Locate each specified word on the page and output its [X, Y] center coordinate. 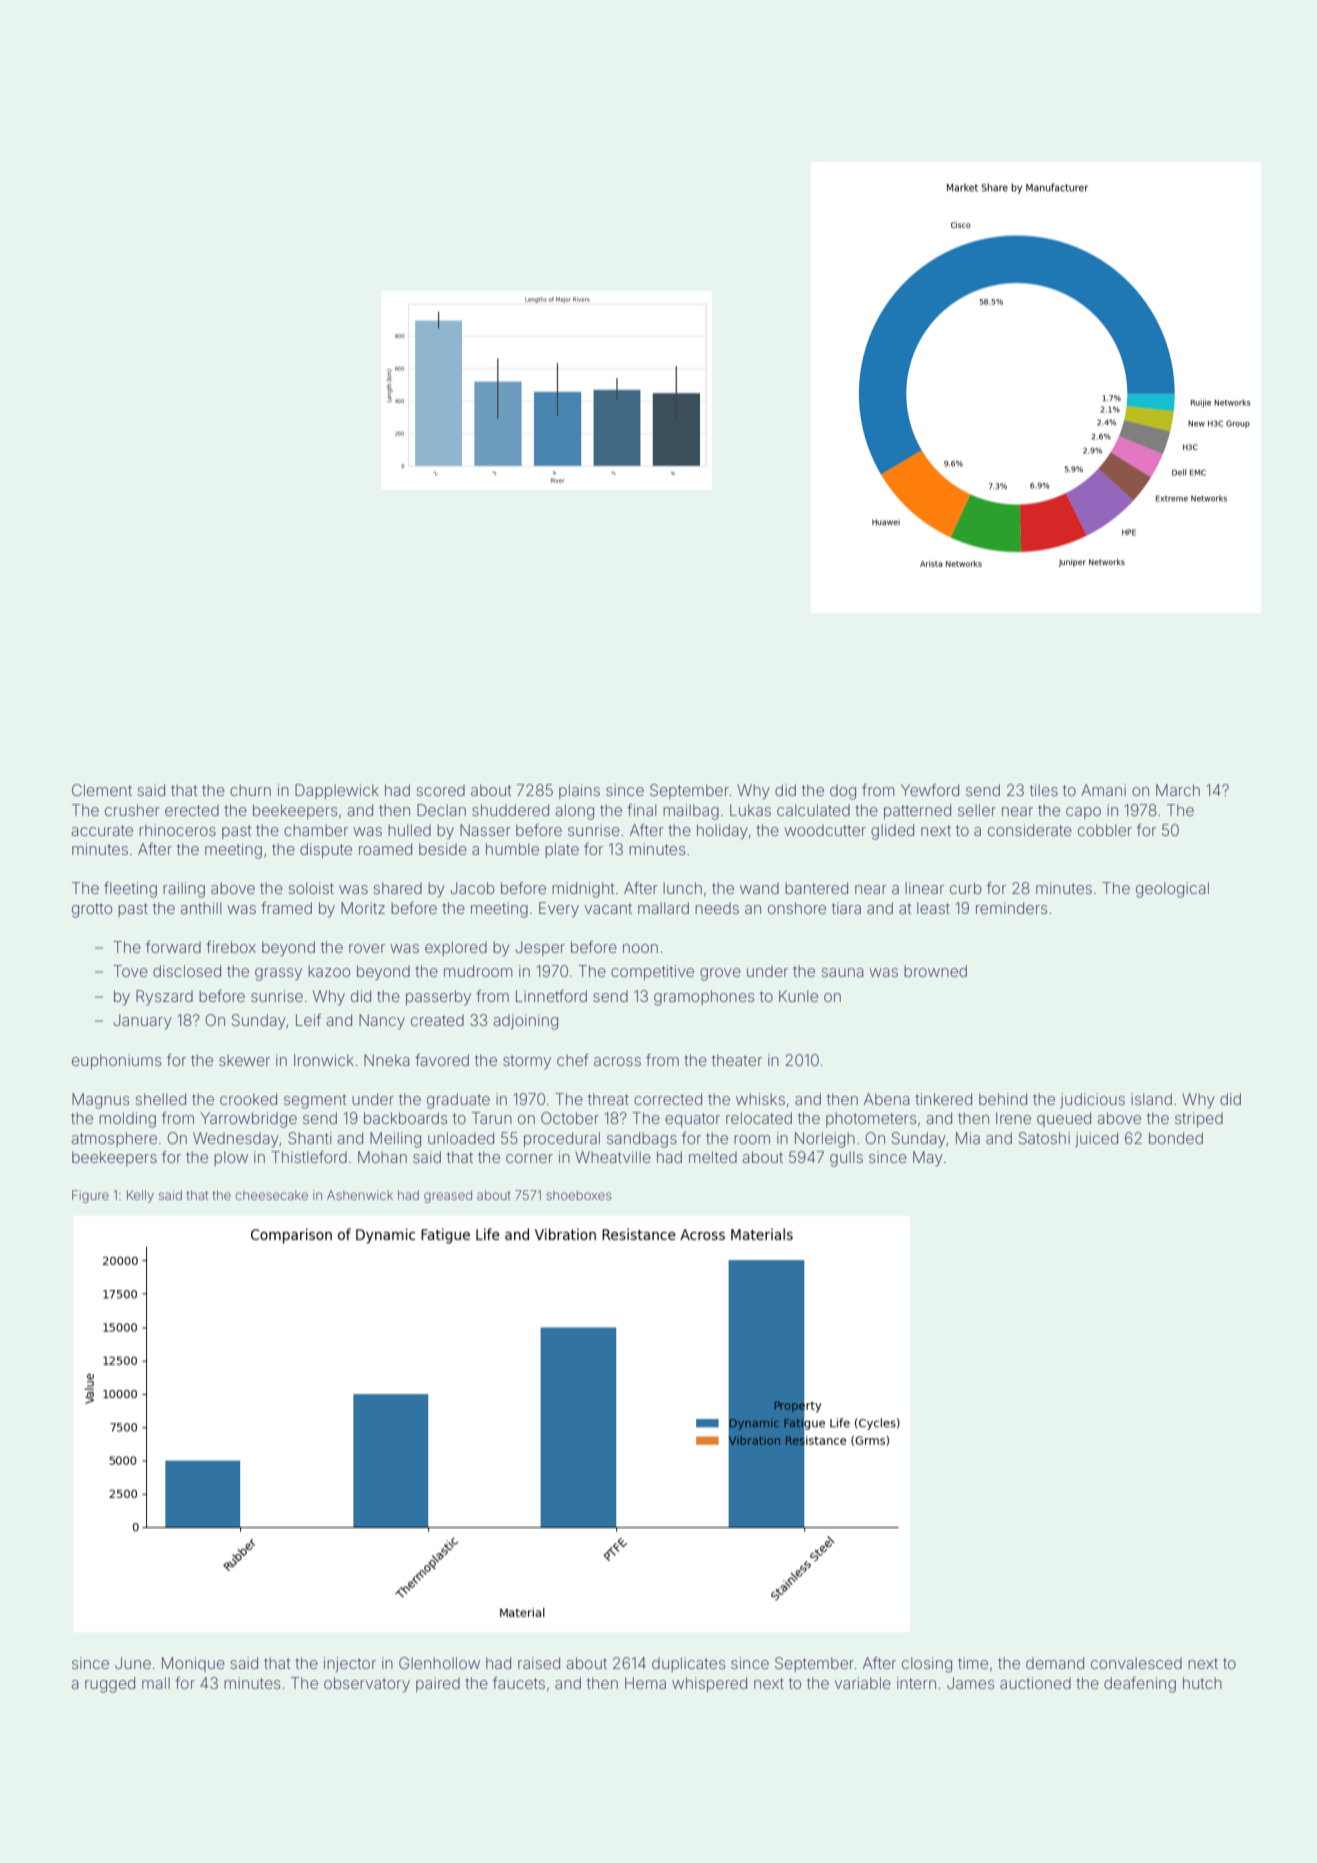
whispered [709, 1684]
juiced [1096, 1139]
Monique [193, 1664]
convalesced [1136, 1663]
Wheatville [613, 1157]
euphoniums [116, 1061]
